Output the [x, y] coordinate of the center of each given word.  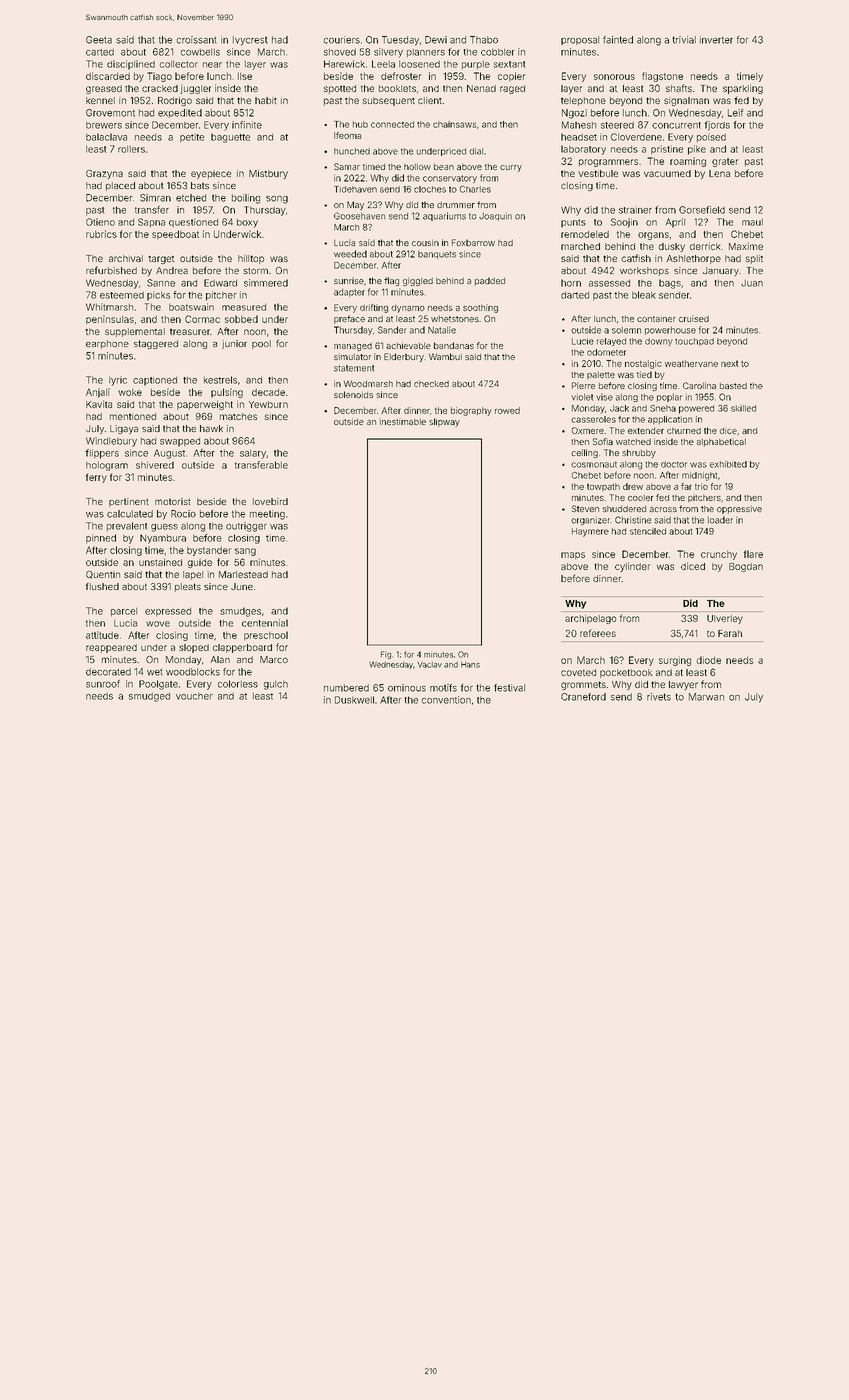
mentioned [133, 416]
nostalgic [643, 364]
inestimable [402, 421]
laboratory [583, 150]
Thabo [484, 40]
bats [200, 185]
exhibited [728, 464]
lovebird [270, 501]
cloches [430, 189]
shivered [155, 465]
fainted [618, 40]
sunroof [103, 684]
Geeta [99, 40]
